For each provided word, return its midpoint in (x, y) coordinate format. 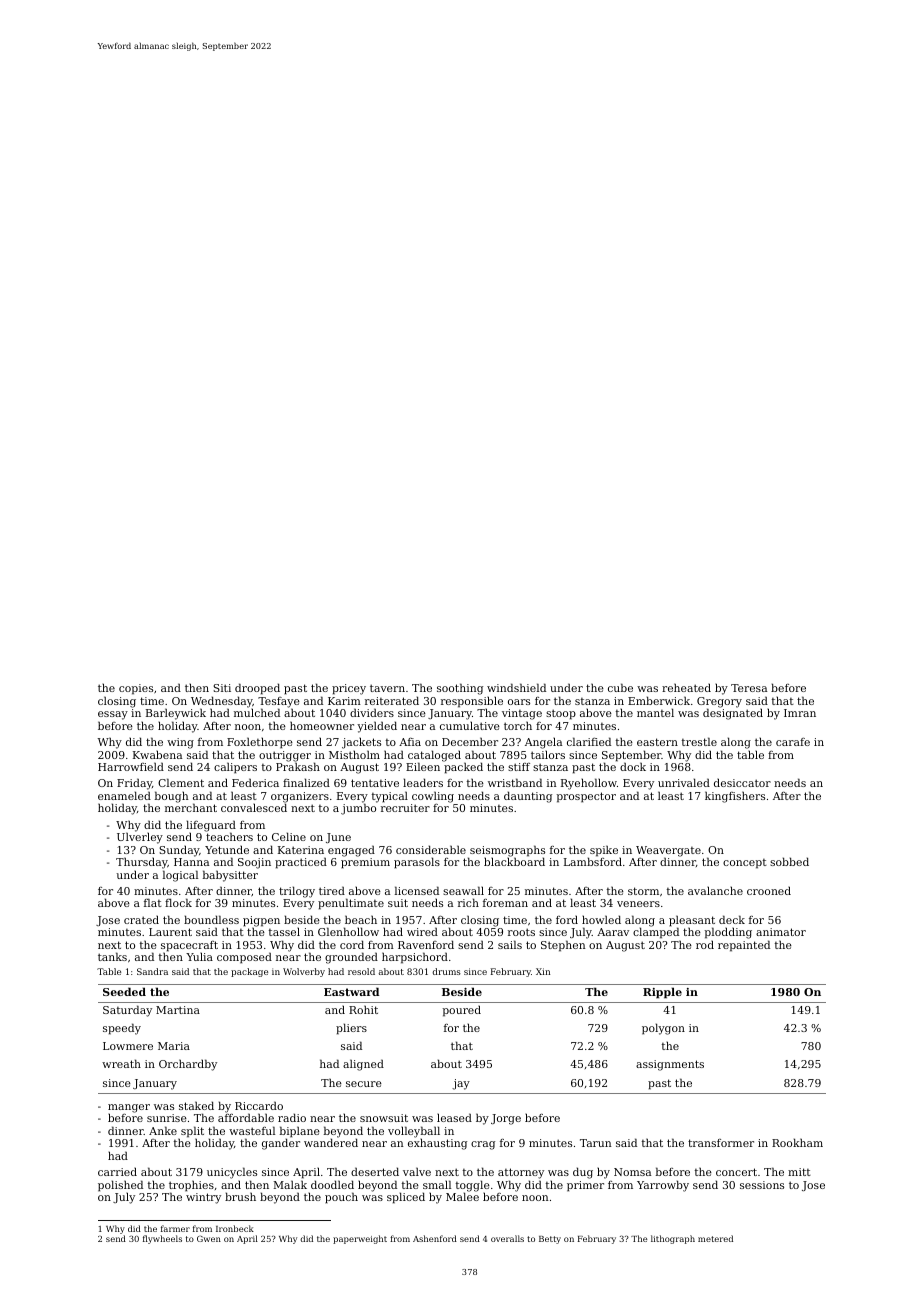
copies (136, 689)
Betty (550, 1240)
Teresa (749, 688)
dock (633, 766)
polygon (663, 1029)
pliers (351, 1029)
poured (462, 1011)
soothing (460, 689)
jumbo (358, 809)
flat (153, 902)
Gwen (209, 1239)
